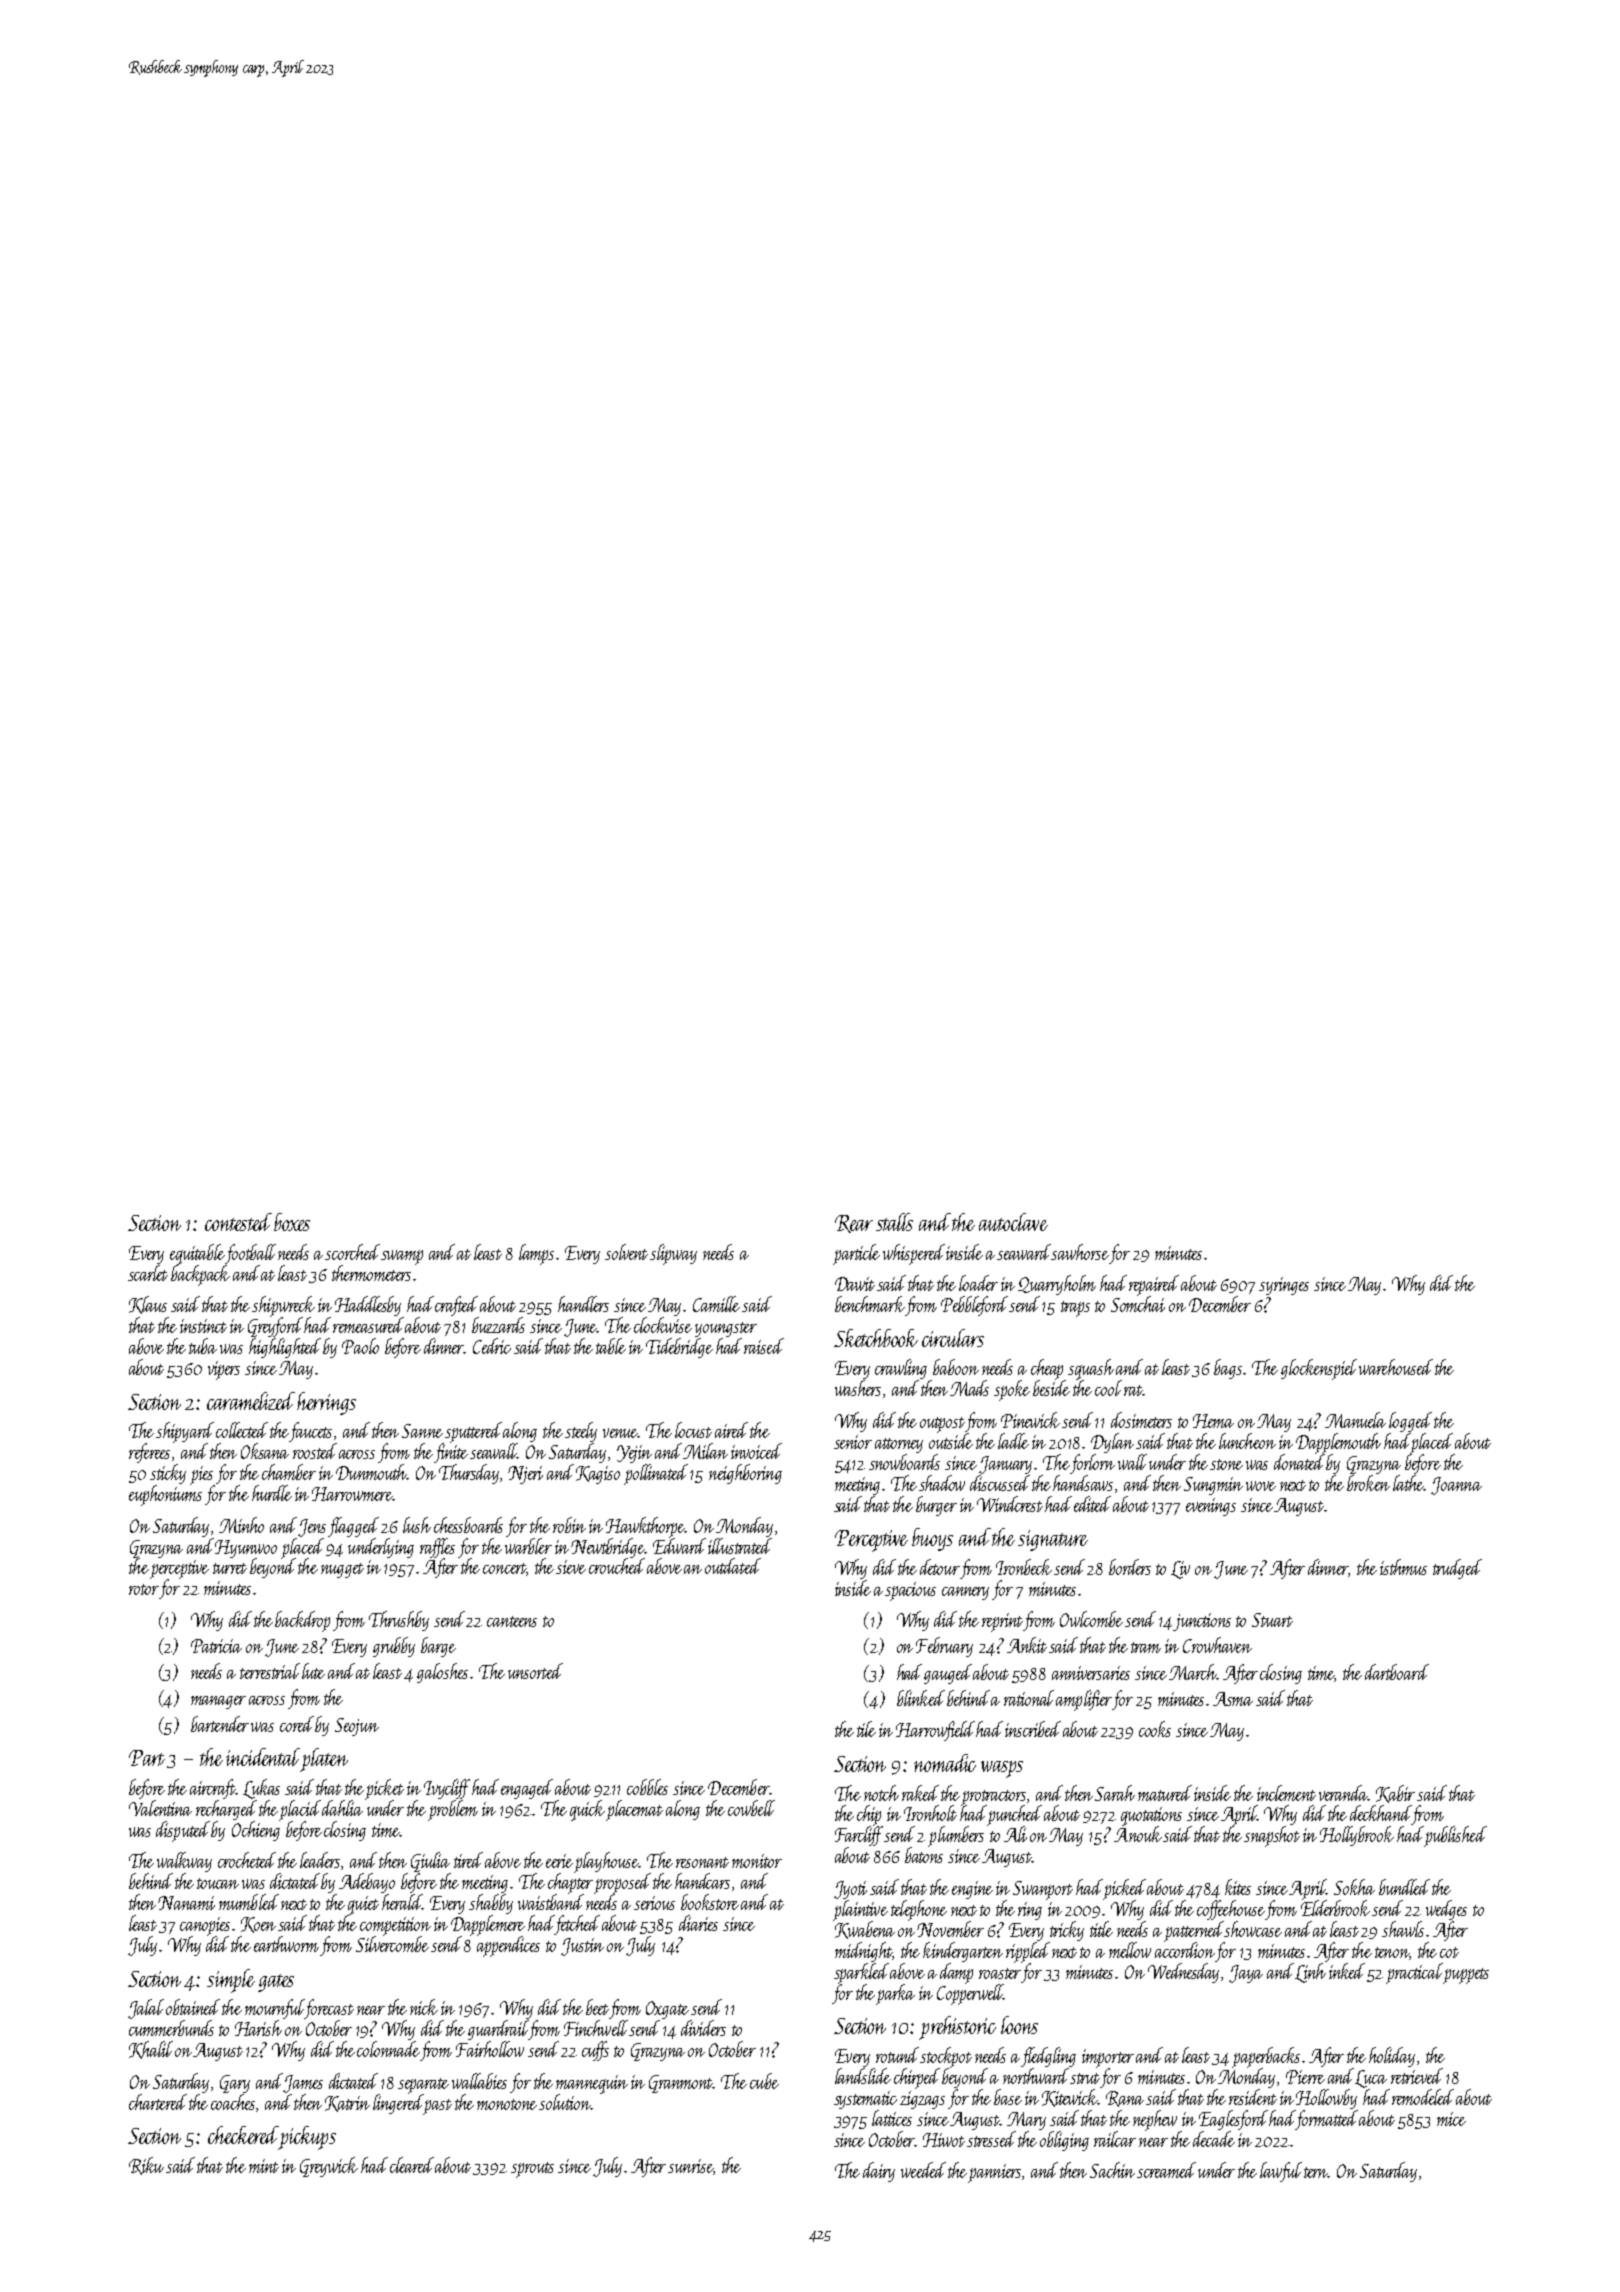  What do you see at coordinates (302, 1621) in the image?
I see `backdrop` at bounding box center [302, 1621].
